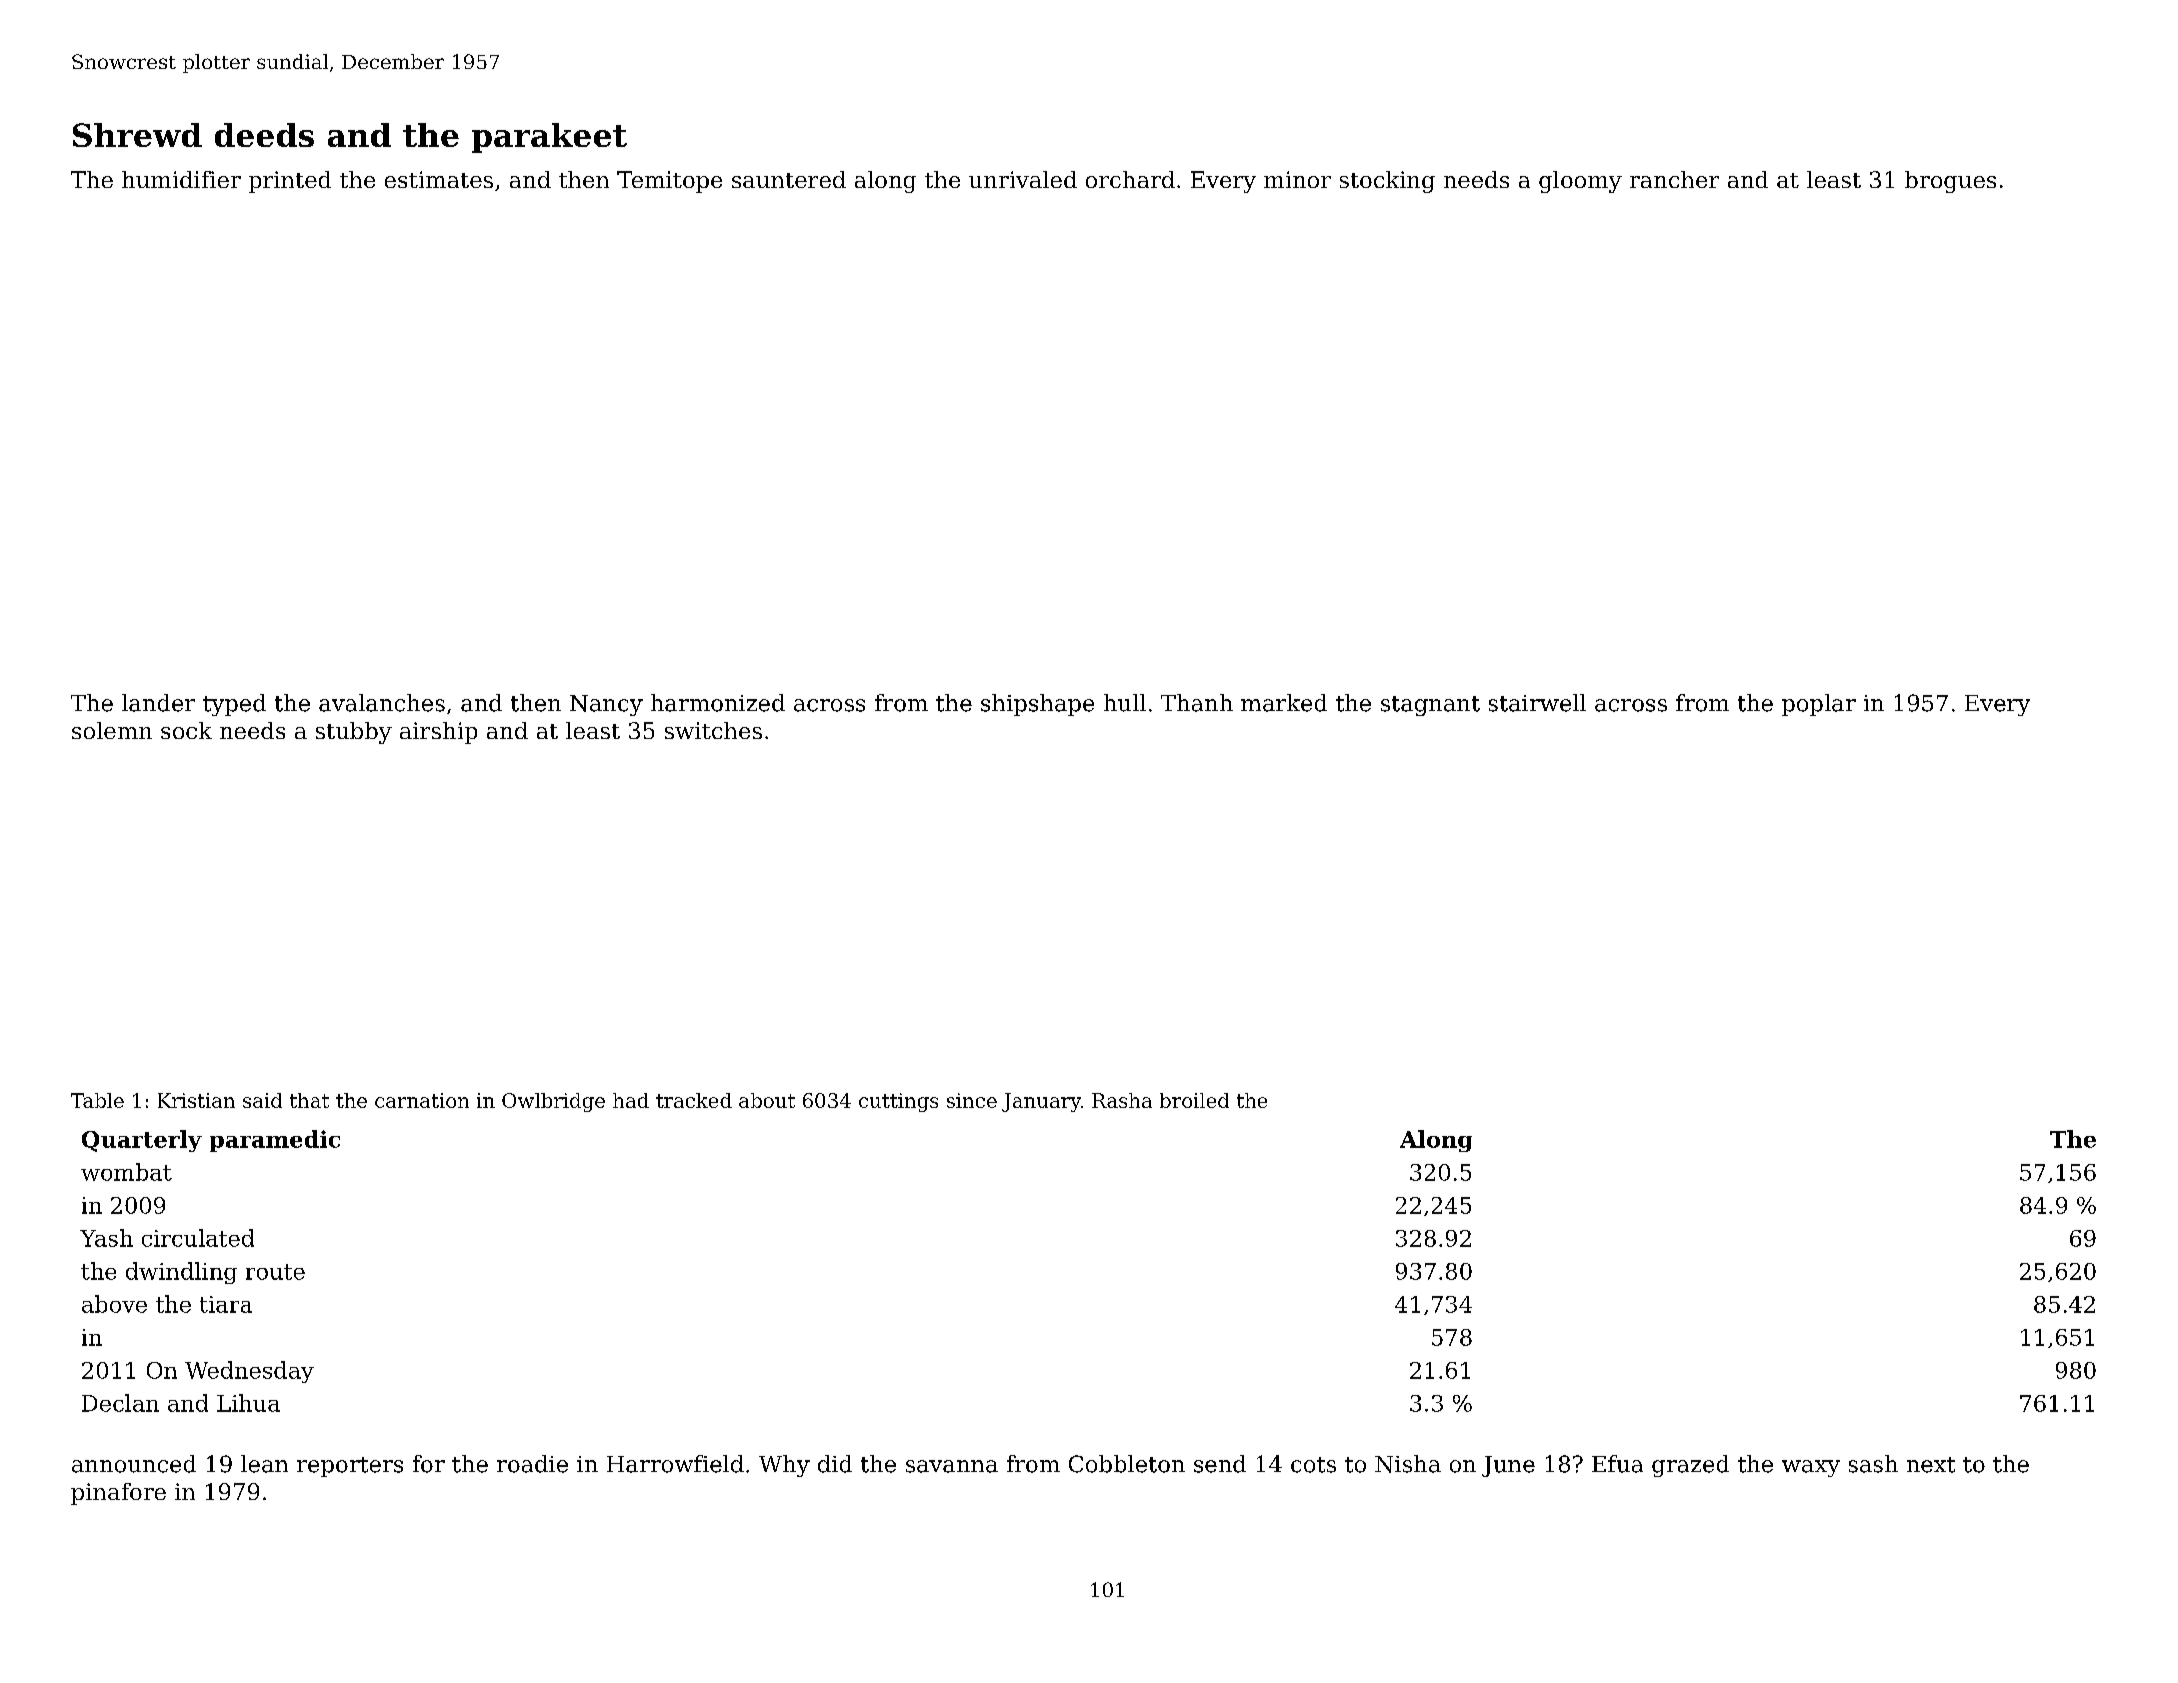 This document has height=1683, width=2178. Describe the element at coordinates (1122, 1100) in the document. I see `Rasha` at that location.
